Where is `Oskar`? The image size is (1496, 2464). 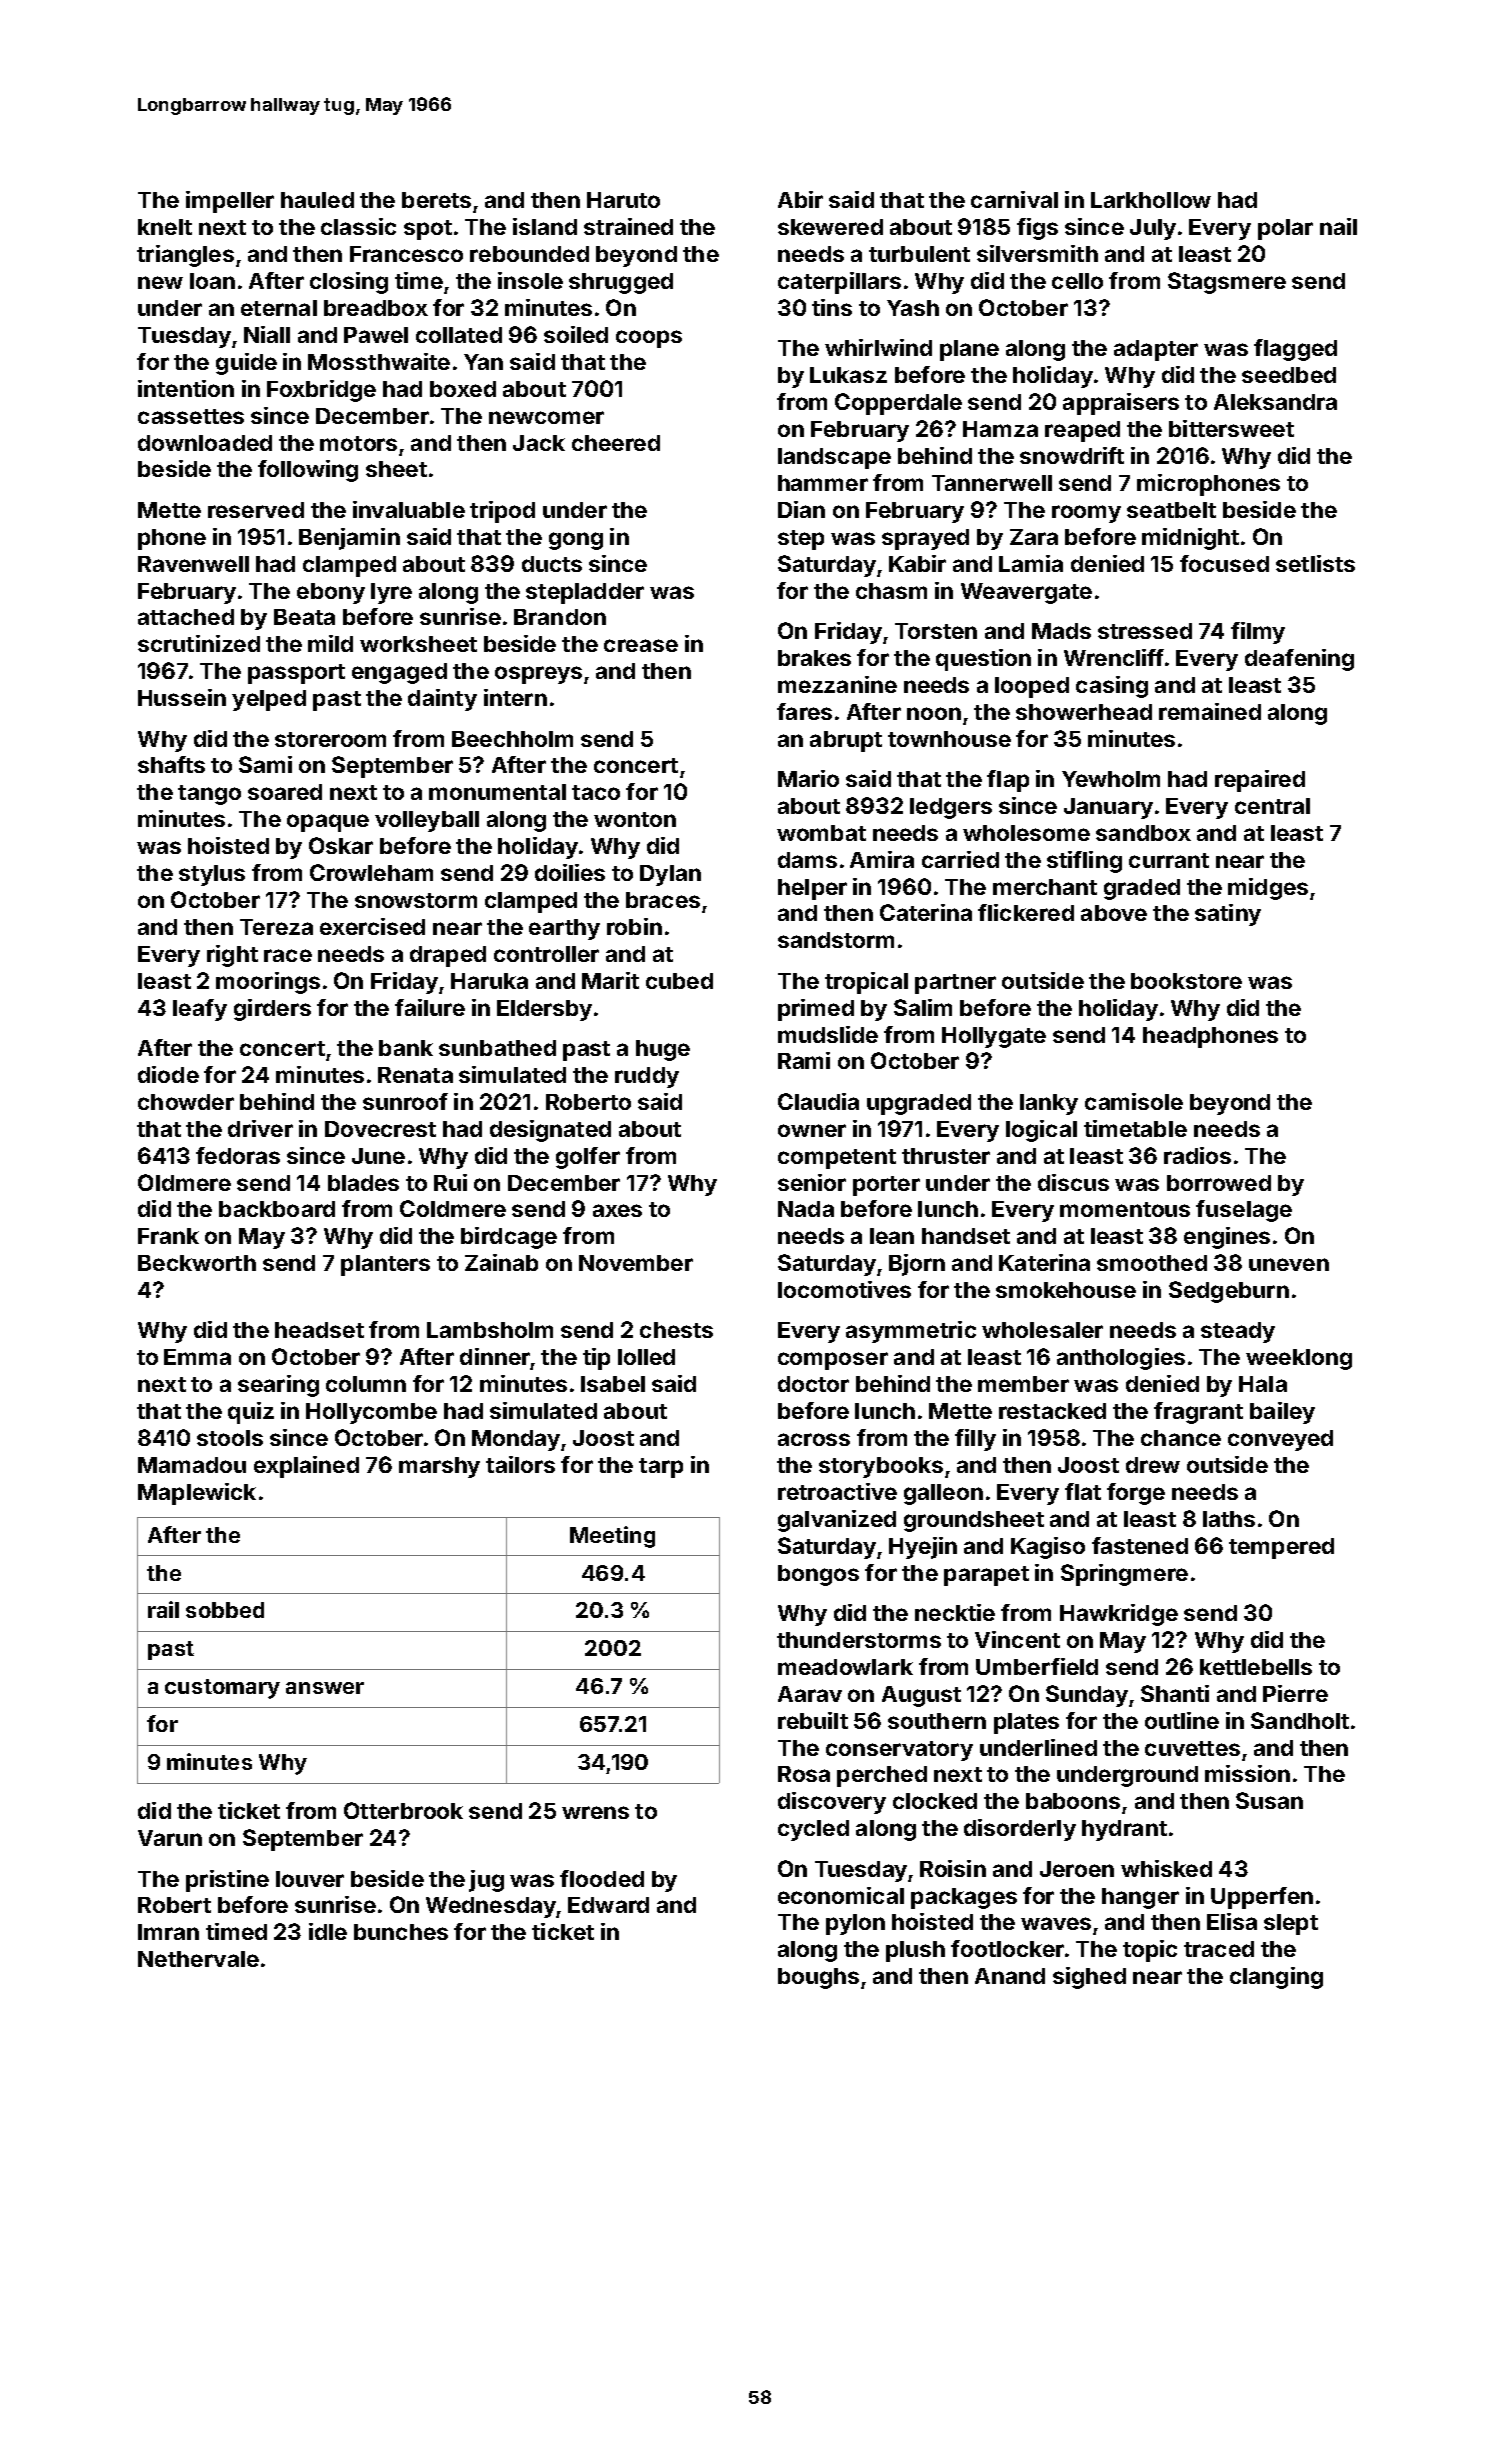 Oskar is located at coordinates (341, 845).
